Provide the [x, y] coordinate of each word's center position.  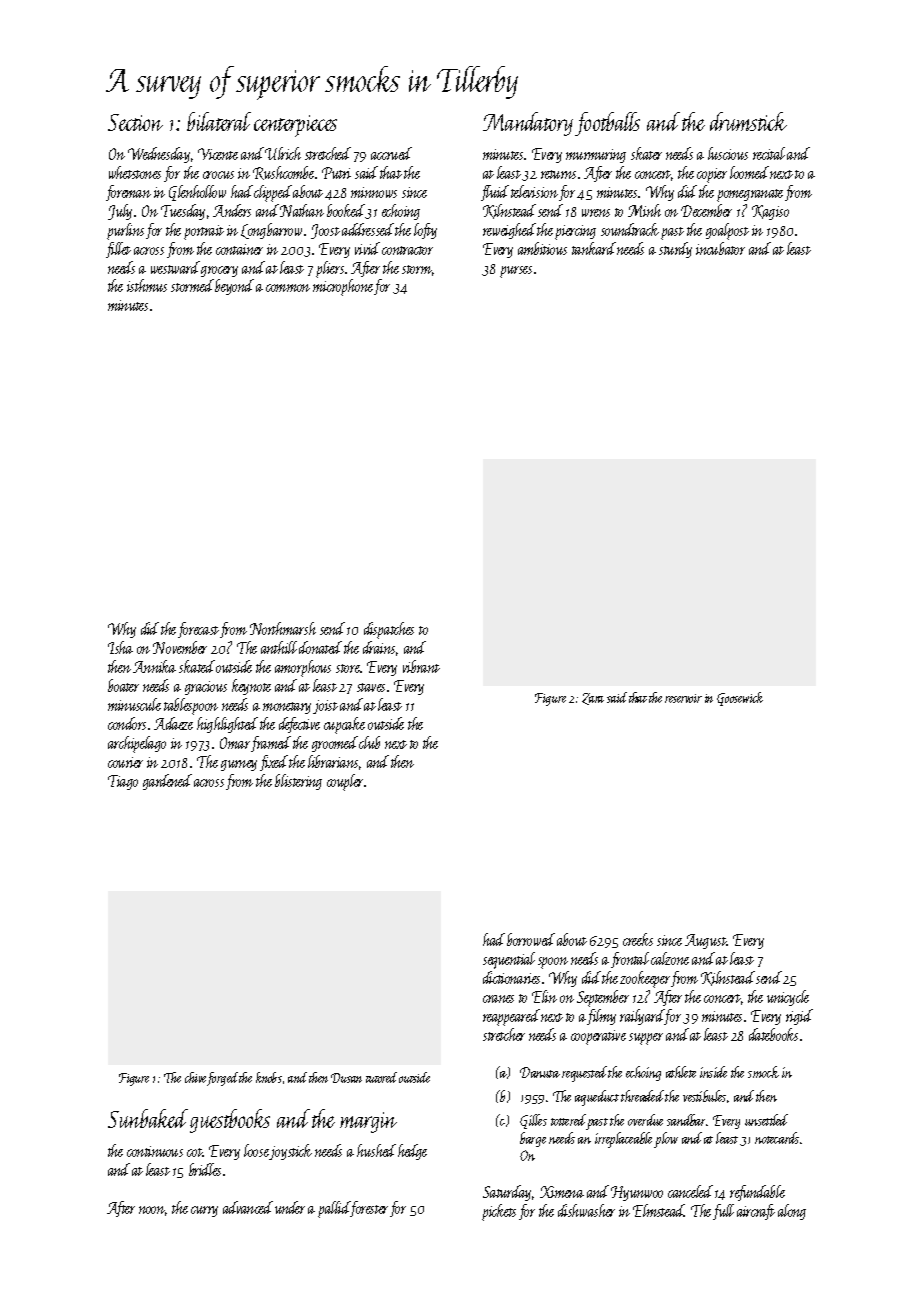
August [706, 941]
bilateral [219, 121]
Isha [120, 647]
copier [712, 175]
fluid [495, 193]
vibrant [421, 666]
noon [152, 1211]
